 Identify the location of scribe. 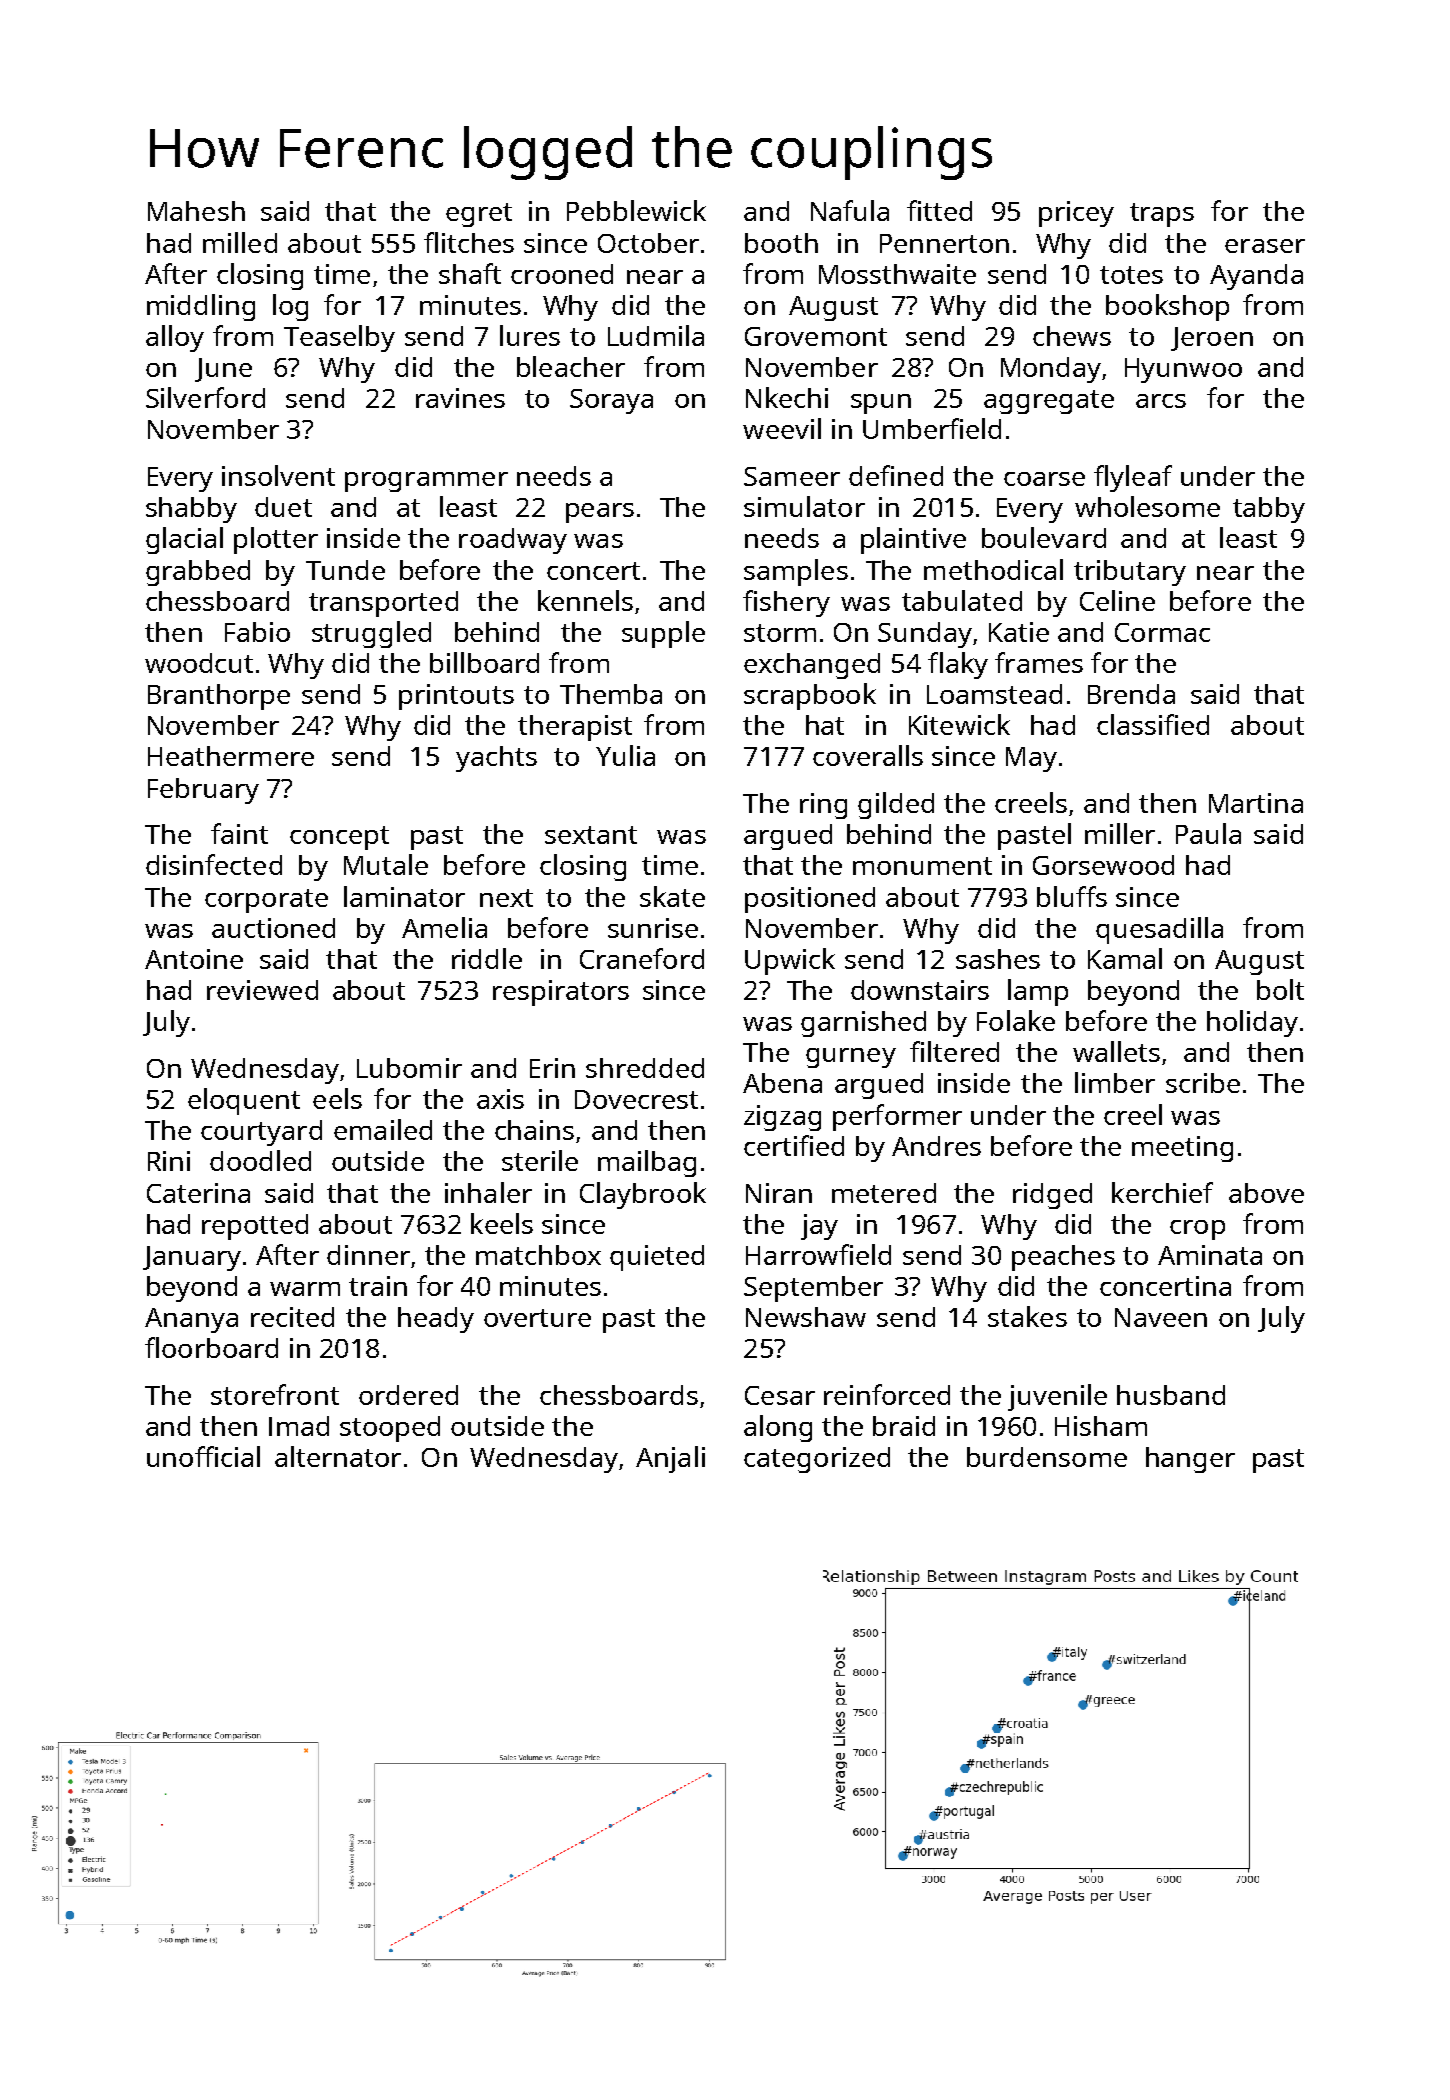
(1203, 1083).
